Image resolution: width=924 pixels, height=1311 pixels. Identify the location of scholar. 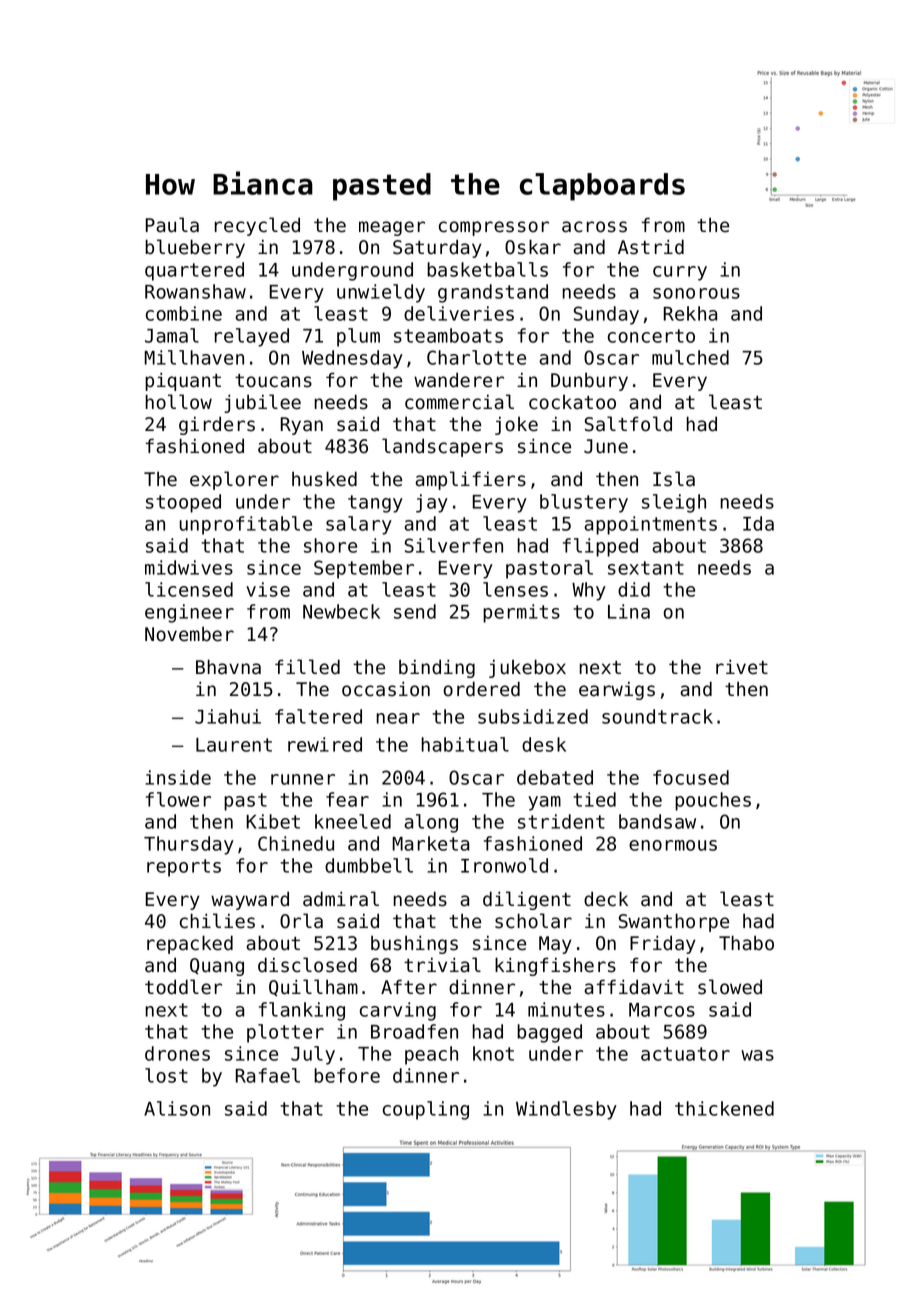
(533, 921).
